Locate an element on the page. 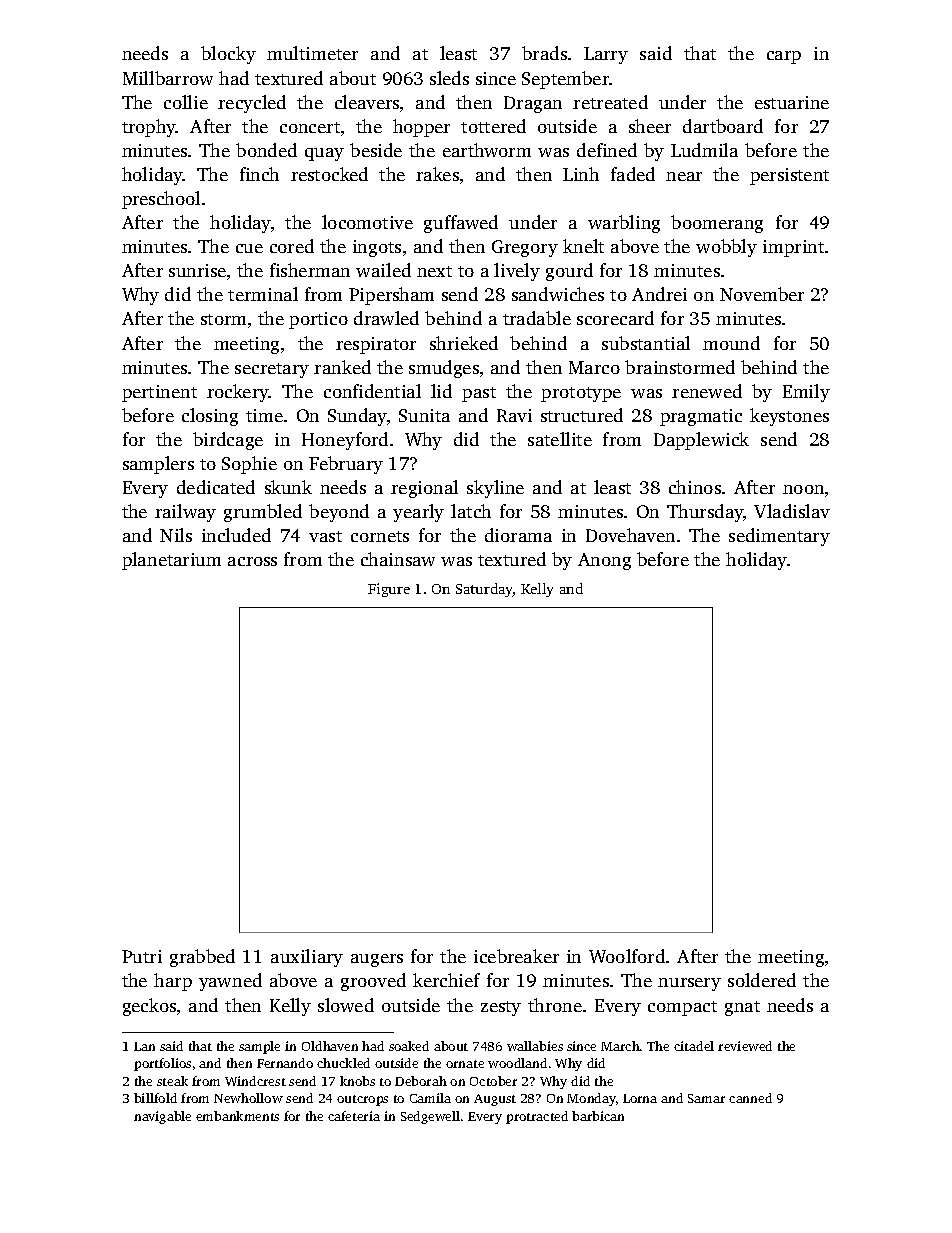 The width and height of the page is (952, 1233). Vladislav is located at coordinates (792, 511).
